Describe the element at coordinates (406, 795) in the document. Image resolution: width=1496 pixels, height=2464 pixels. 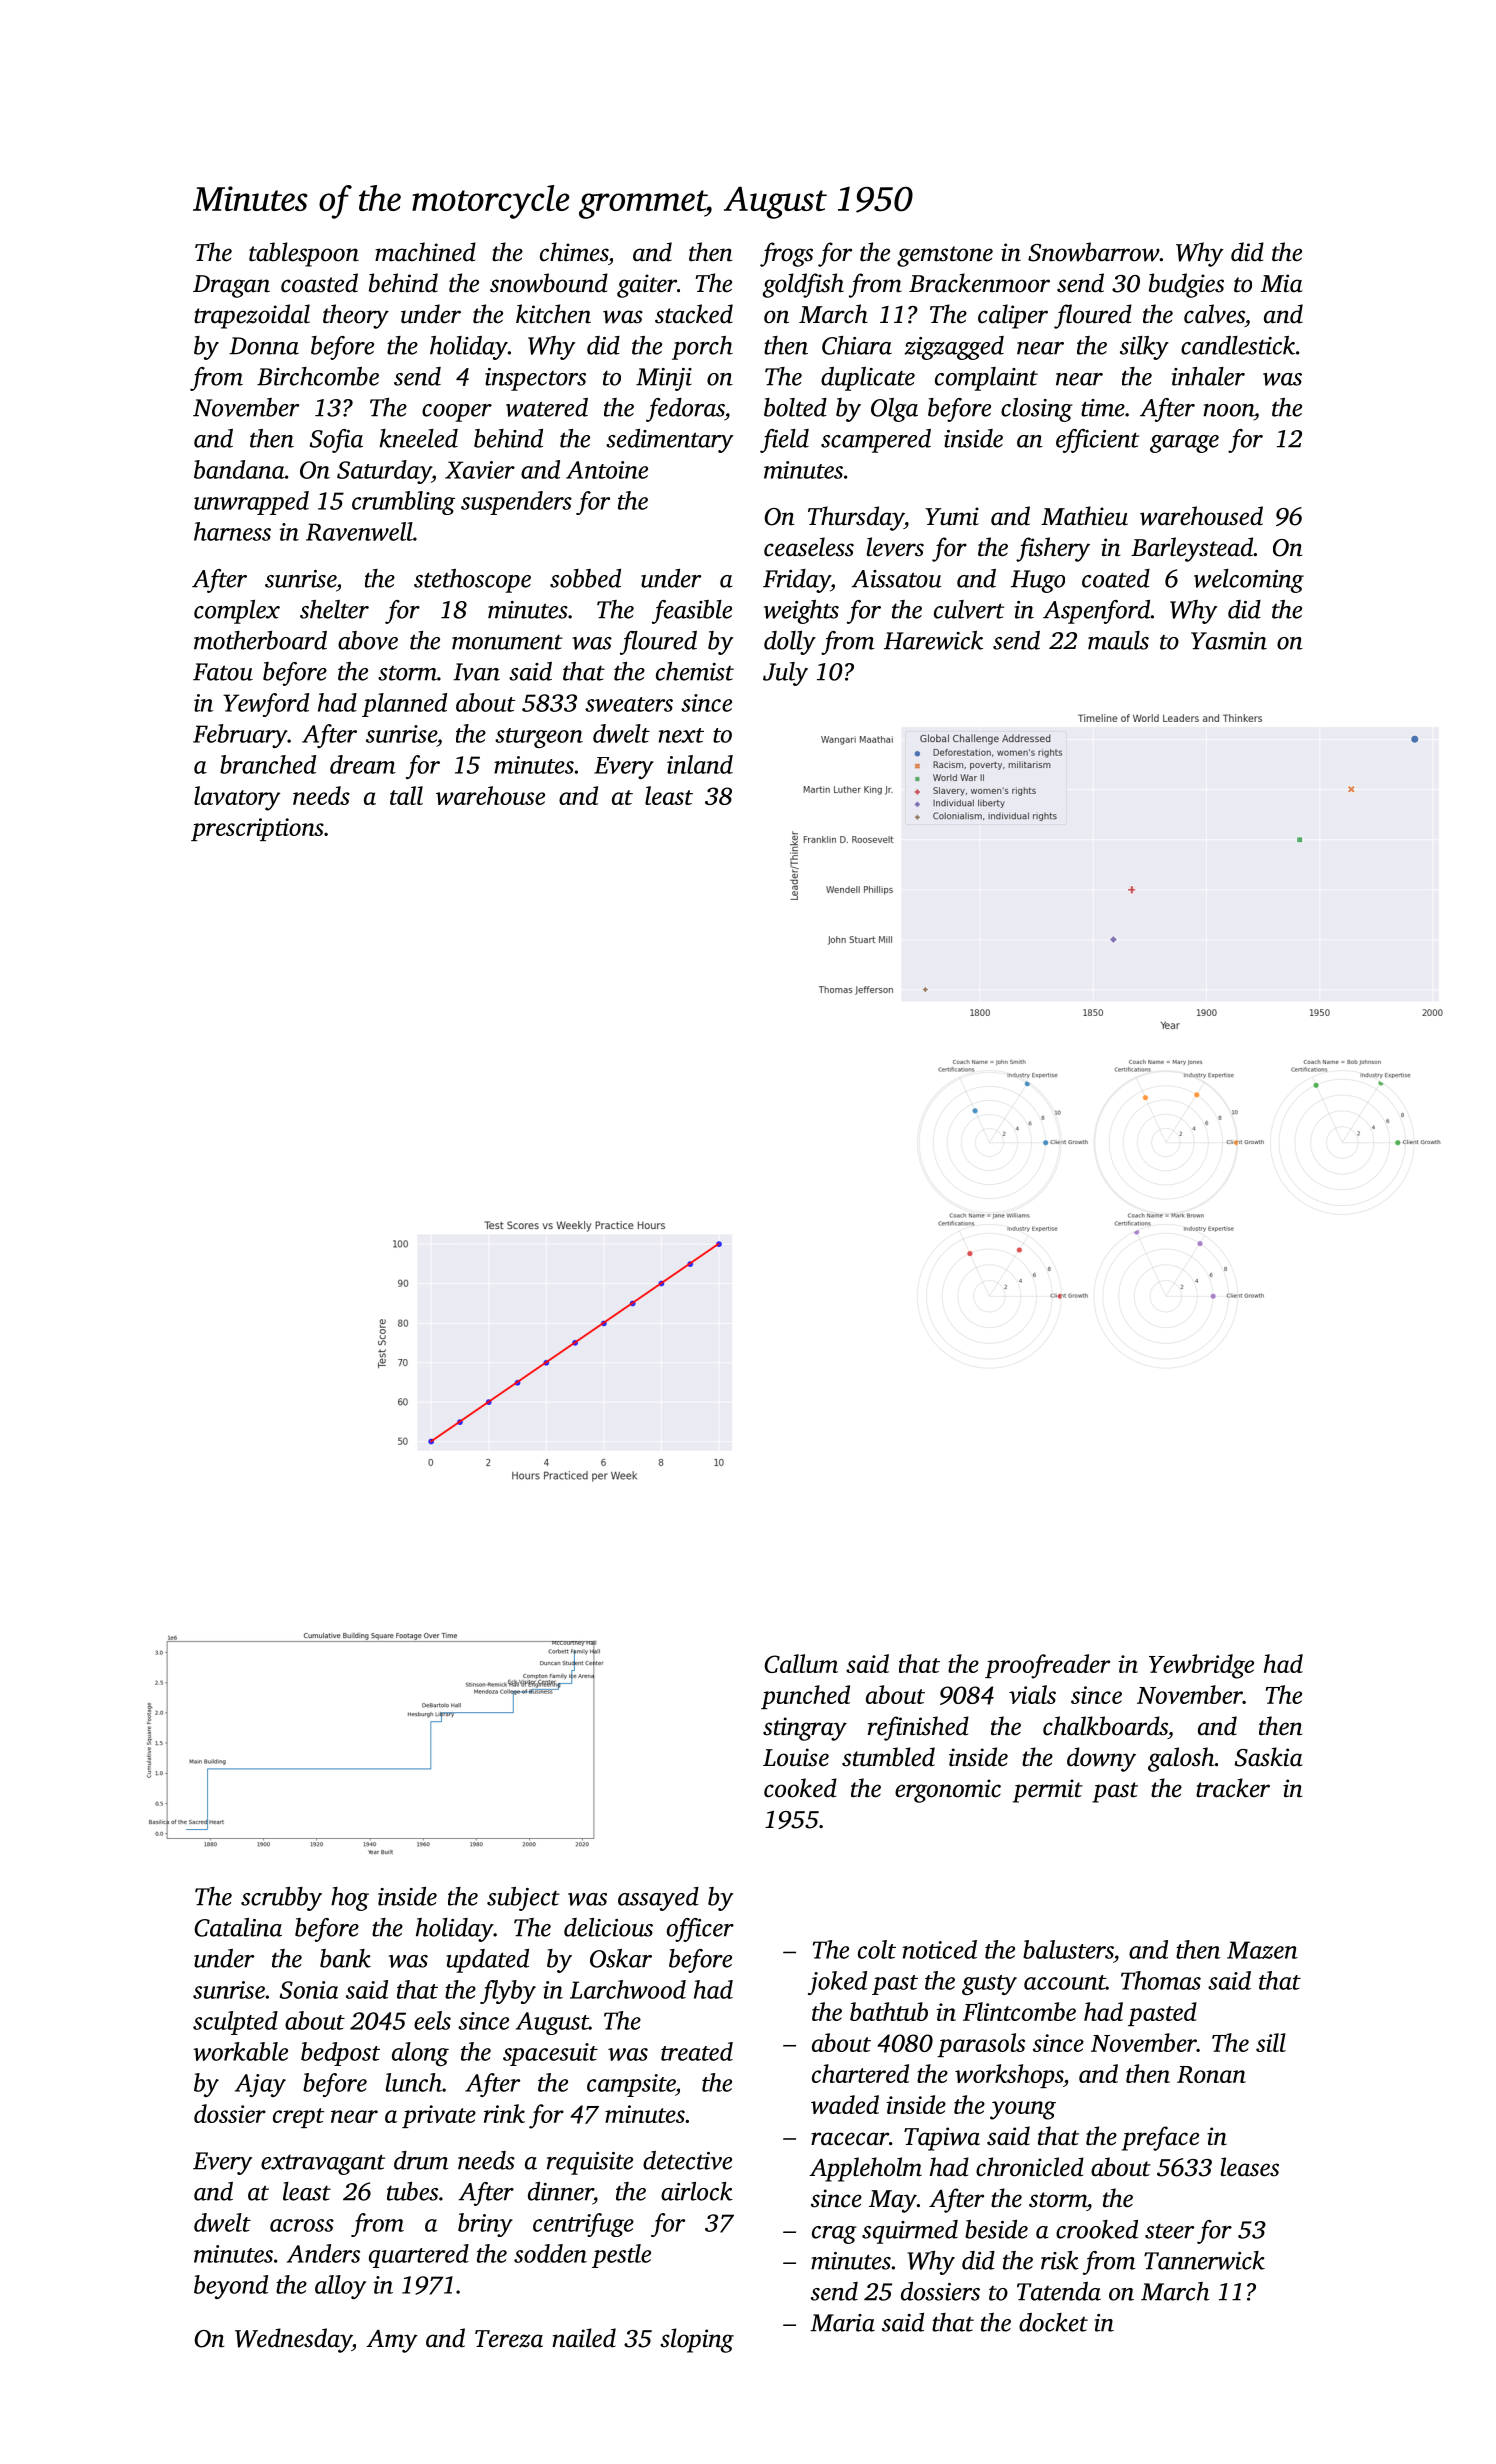
I see `tall` at that location.
